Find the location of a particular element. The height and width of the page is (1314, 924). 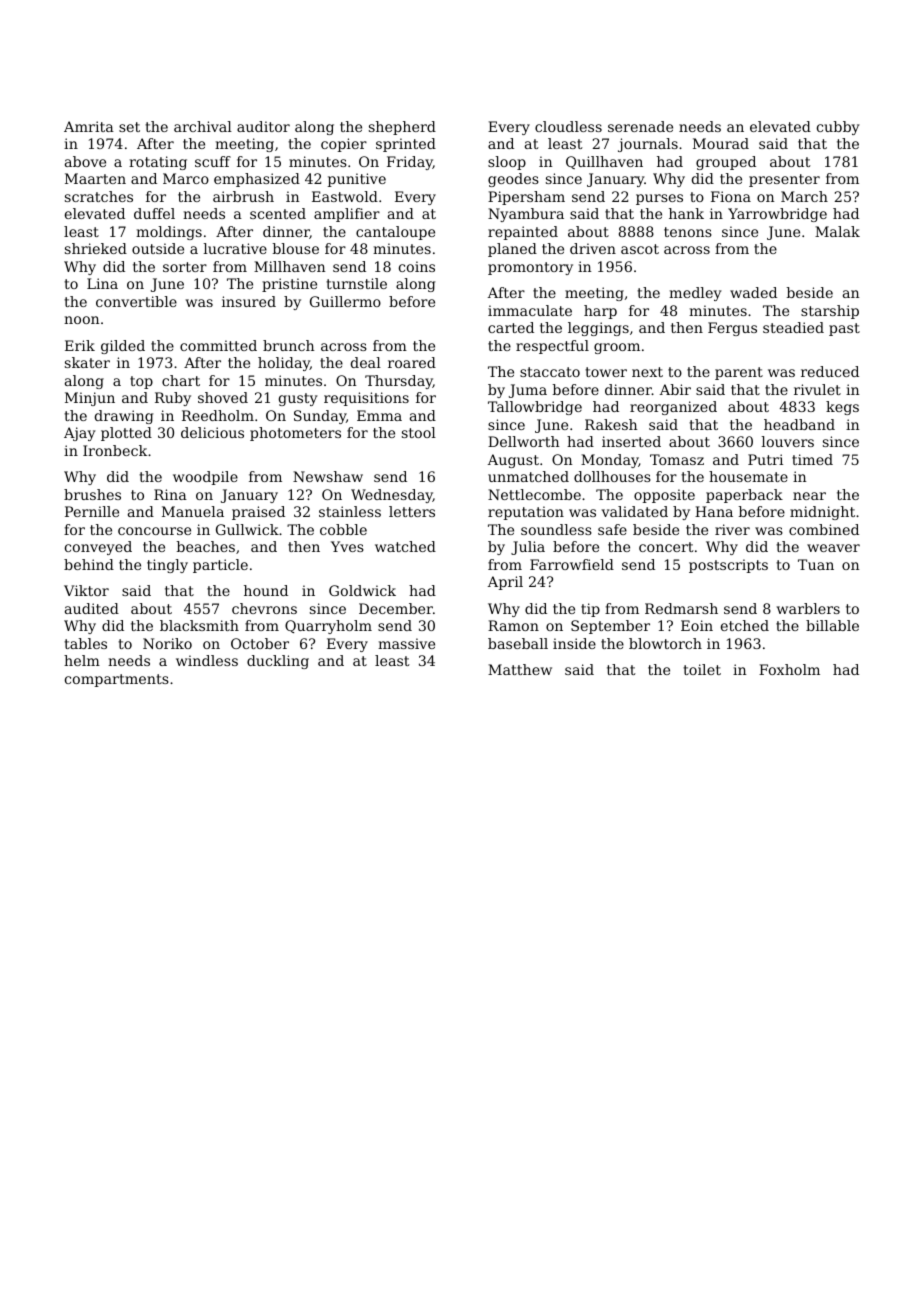

above is located at coordinates (85, 161).
